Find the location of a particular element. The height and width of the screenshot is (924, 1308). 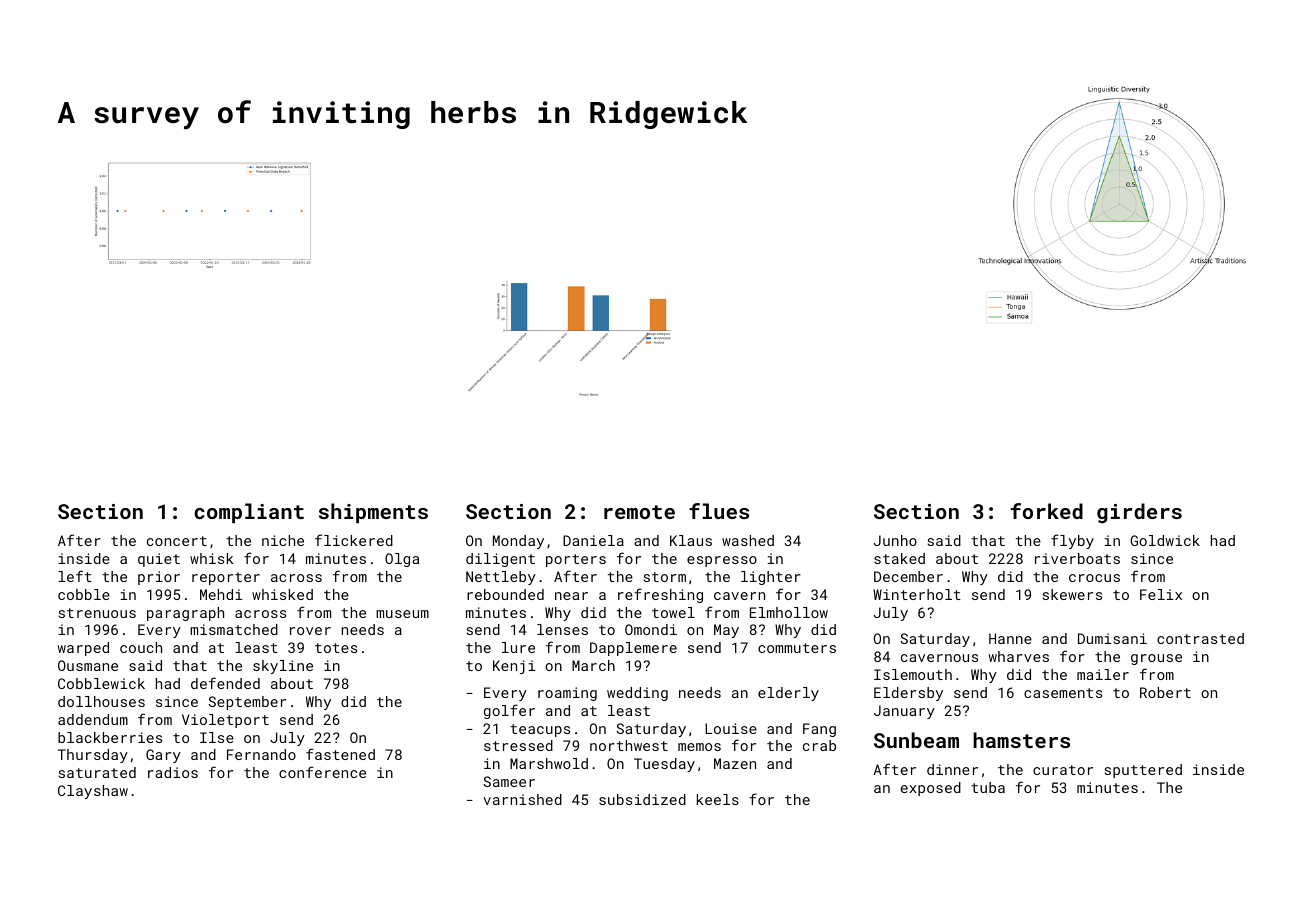

forked is located at coordinates (1047, 511).
